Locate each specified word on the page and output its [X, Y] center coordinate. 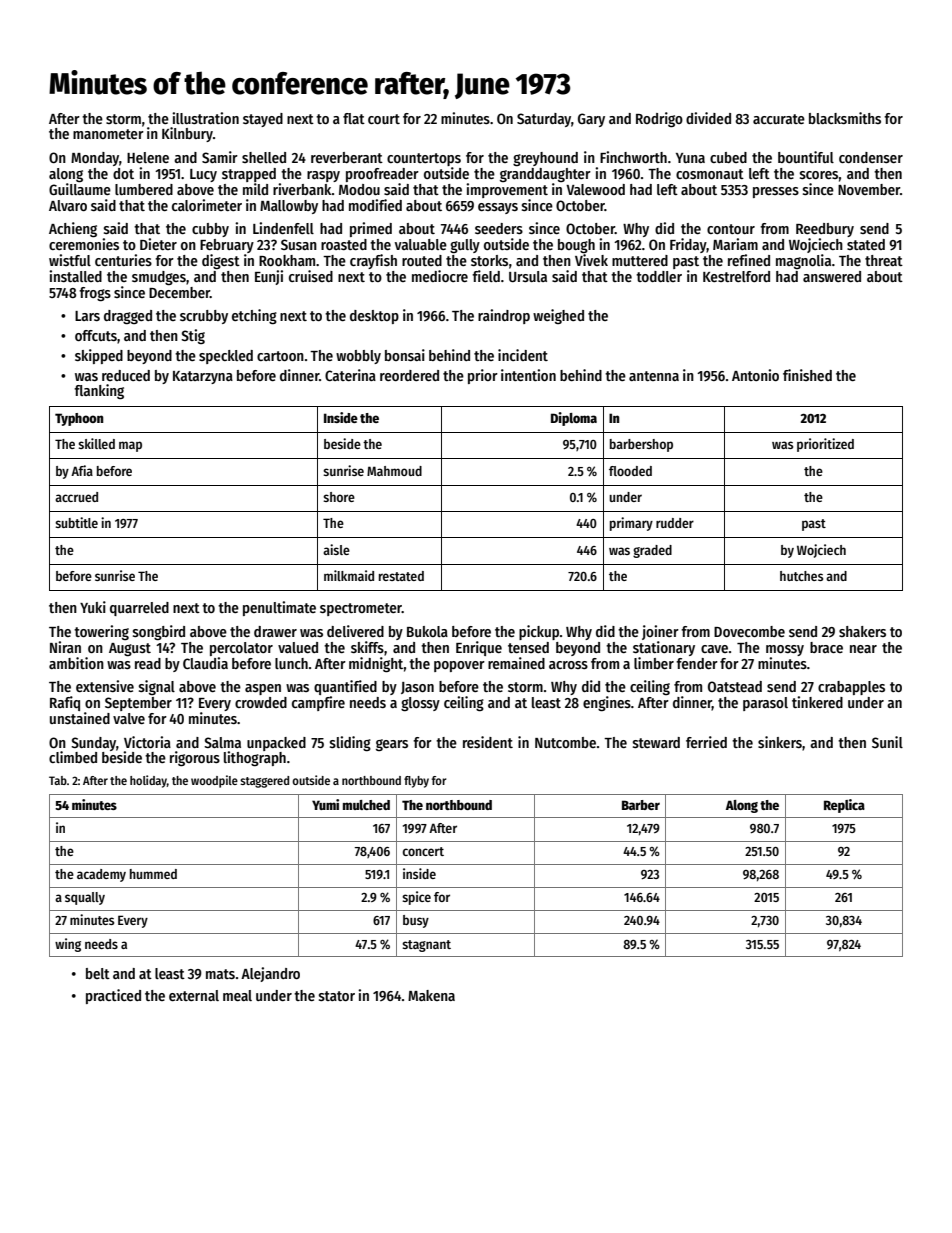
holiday [148, 781]
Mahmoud [394, 471]
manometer [108, 134]
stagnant [426, 946]
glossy [420, 704]
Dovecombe [749, 631]
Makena [431, 995]
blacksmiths [845, 118]
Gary [591, 120]
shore [339, 497]
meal [237, 995]
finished [807, 375]
